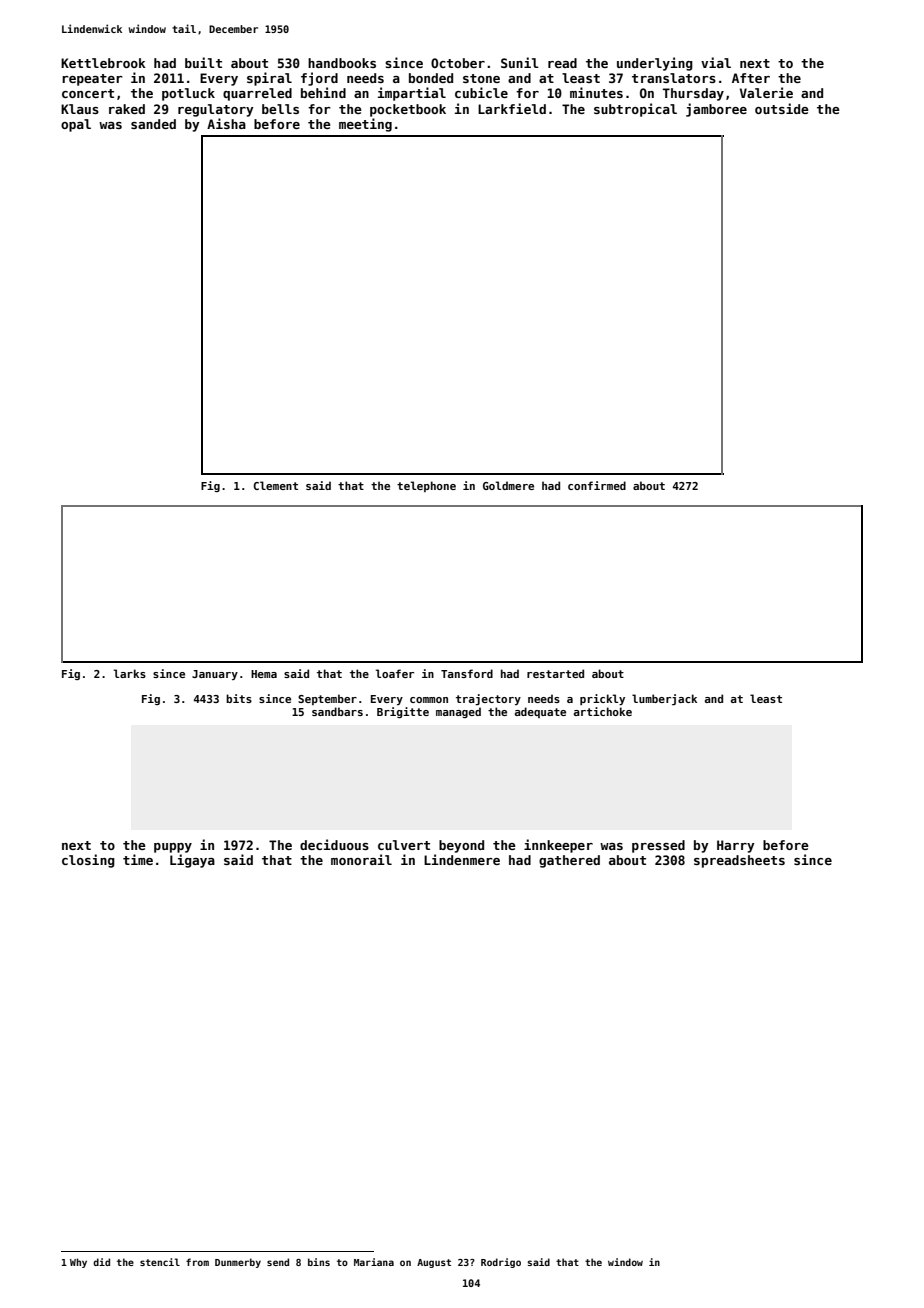 This page has width=924, height=1308. I want to click on Larkfield, so click(512, 108).
